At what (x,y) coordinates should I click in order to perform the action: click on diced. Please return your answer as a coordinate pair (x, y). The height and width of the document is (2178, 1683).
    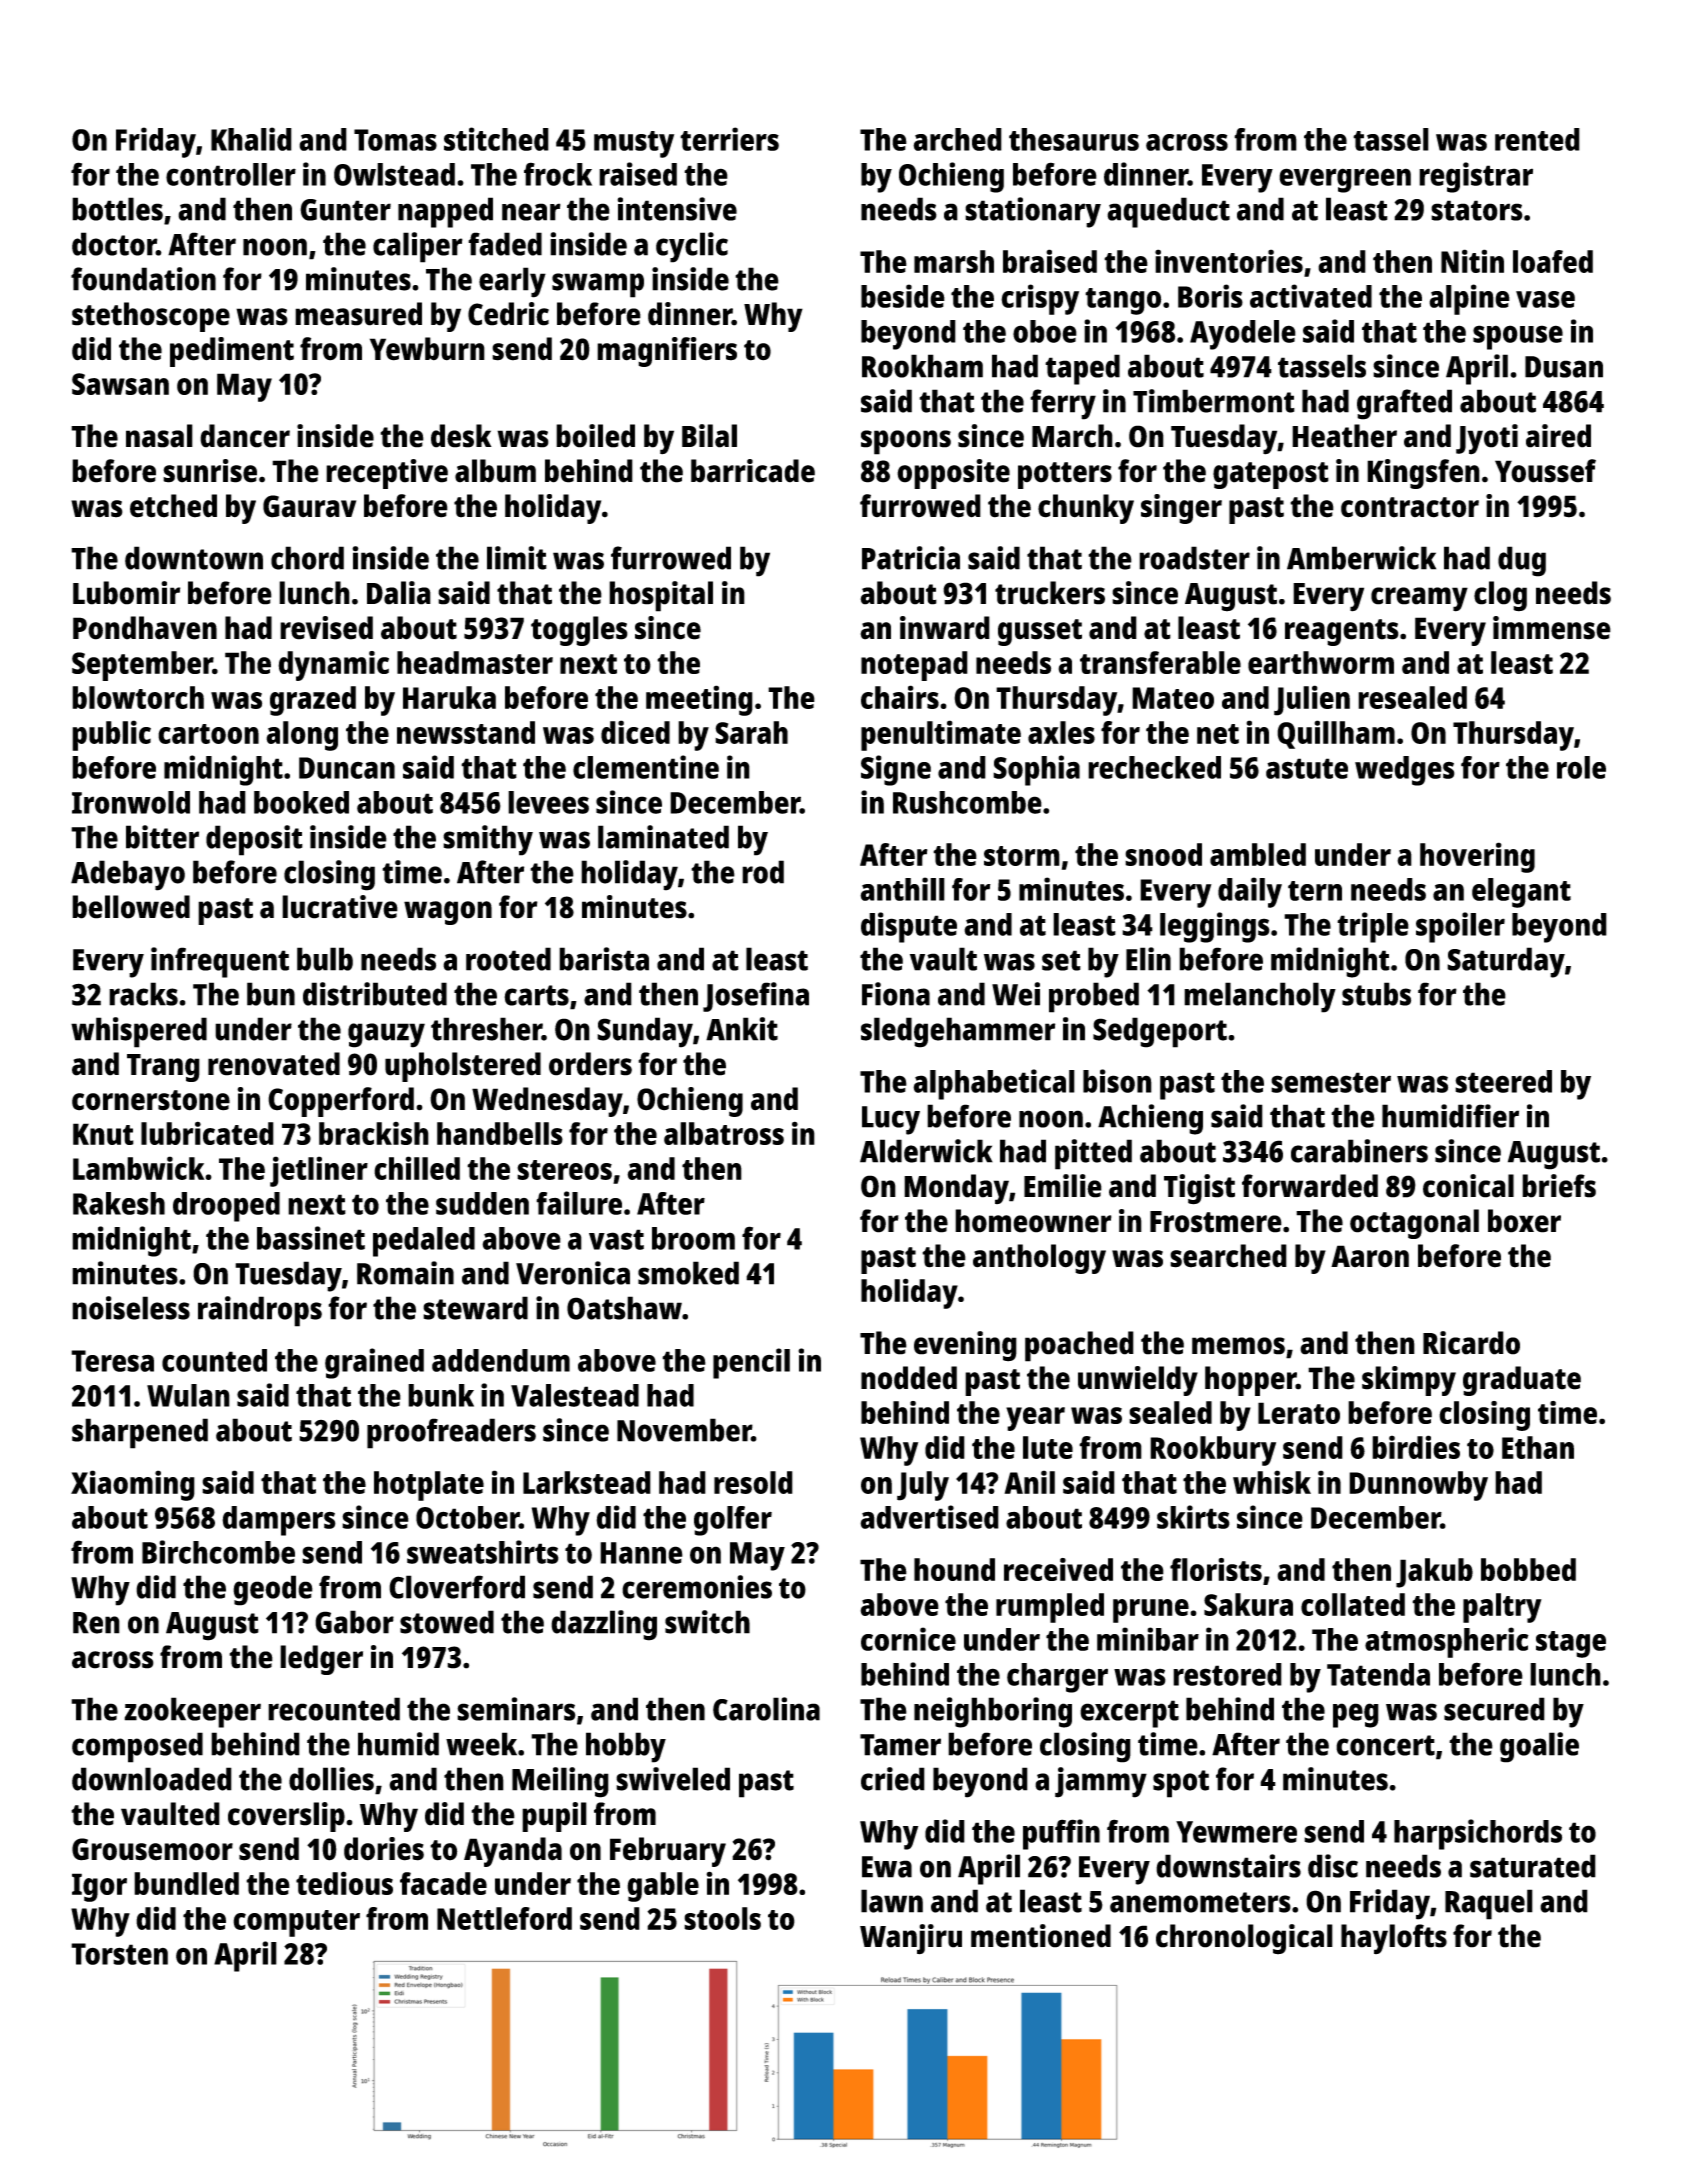
    Looking at the image, I should click on (635, 732).
